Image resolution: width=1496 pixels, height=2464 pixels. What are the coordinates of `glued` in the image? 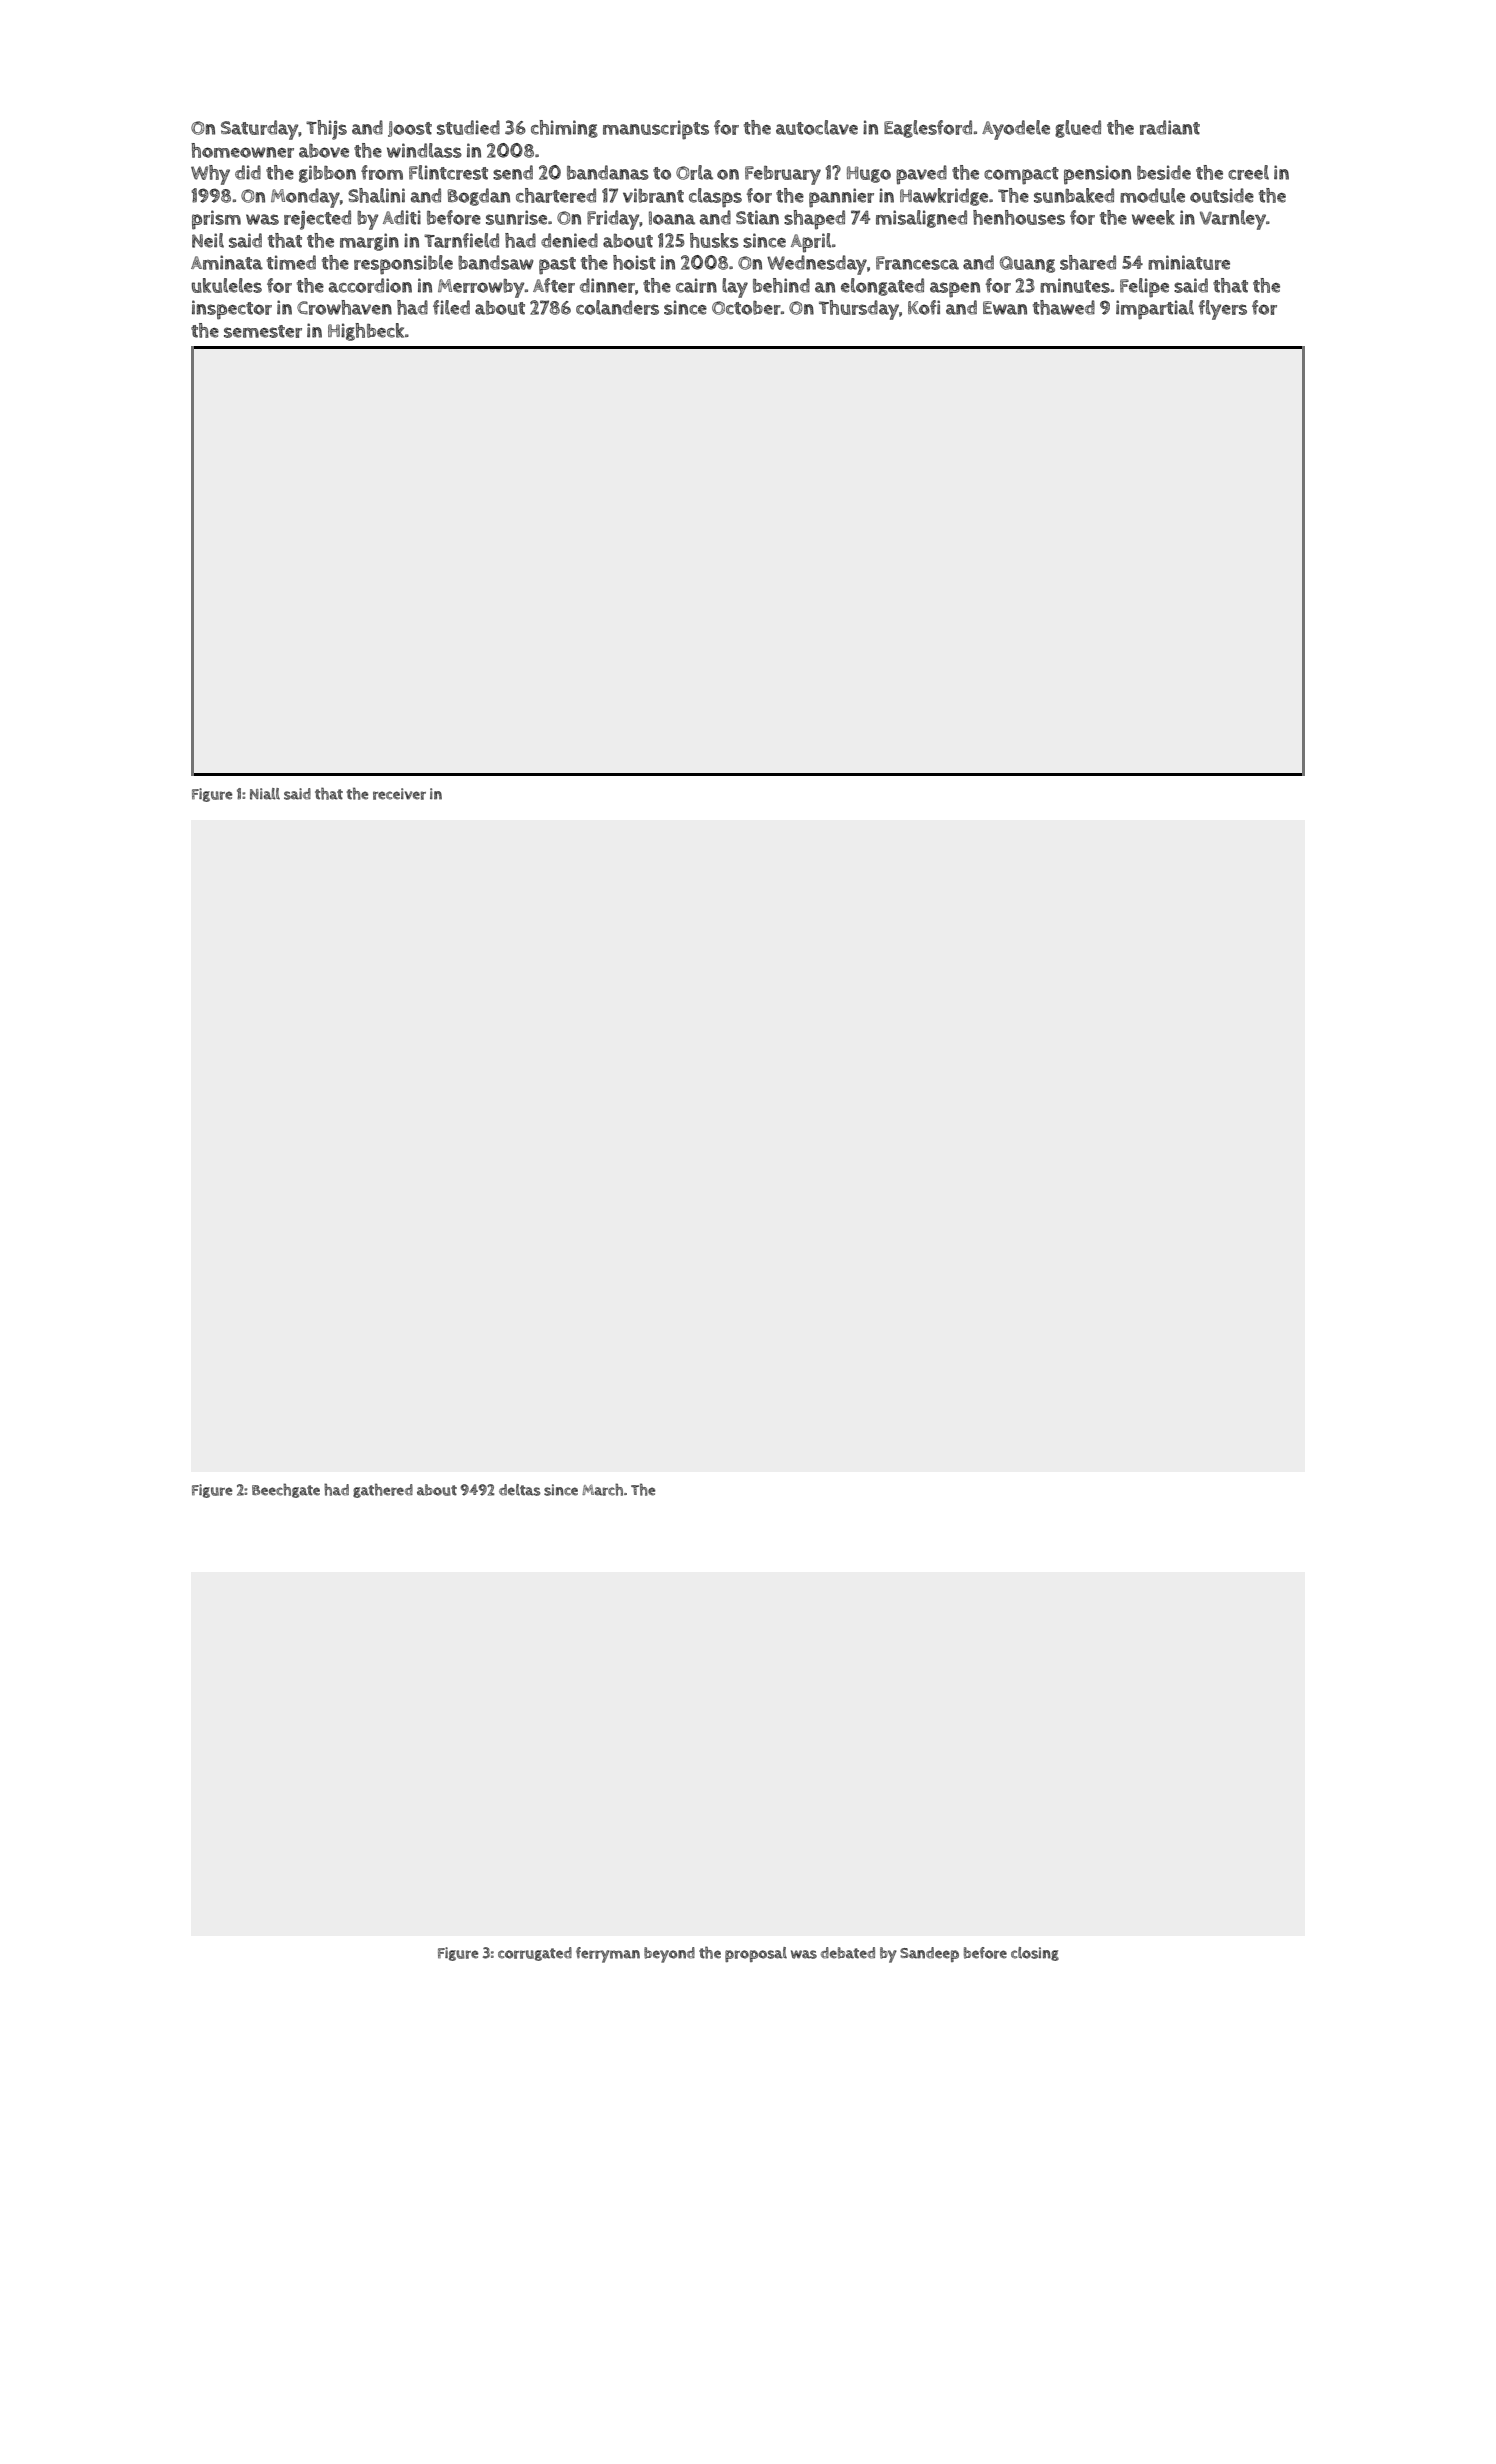 It's located at (1078, 129).
